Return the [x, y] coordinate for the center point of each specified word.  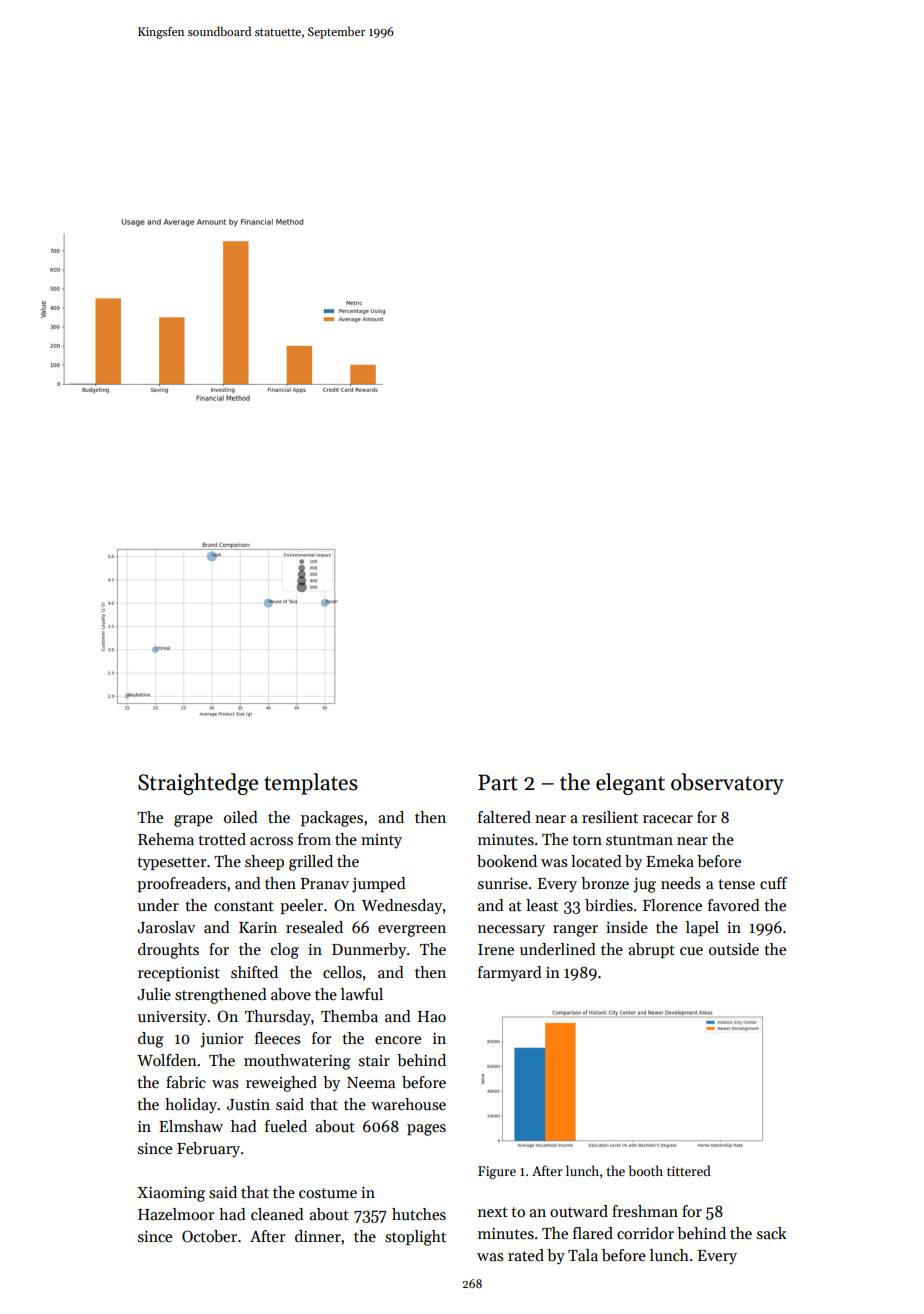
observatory [727, 784]
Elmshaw [191, 1126]
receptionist [179, 974]
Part [498, 782]
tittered [689, 1170]
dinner [318, 1236]
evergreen [412, 931]
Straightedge [198, 784]
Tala [583, 1255]
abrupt [651, 950]
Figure [497, 1172]
